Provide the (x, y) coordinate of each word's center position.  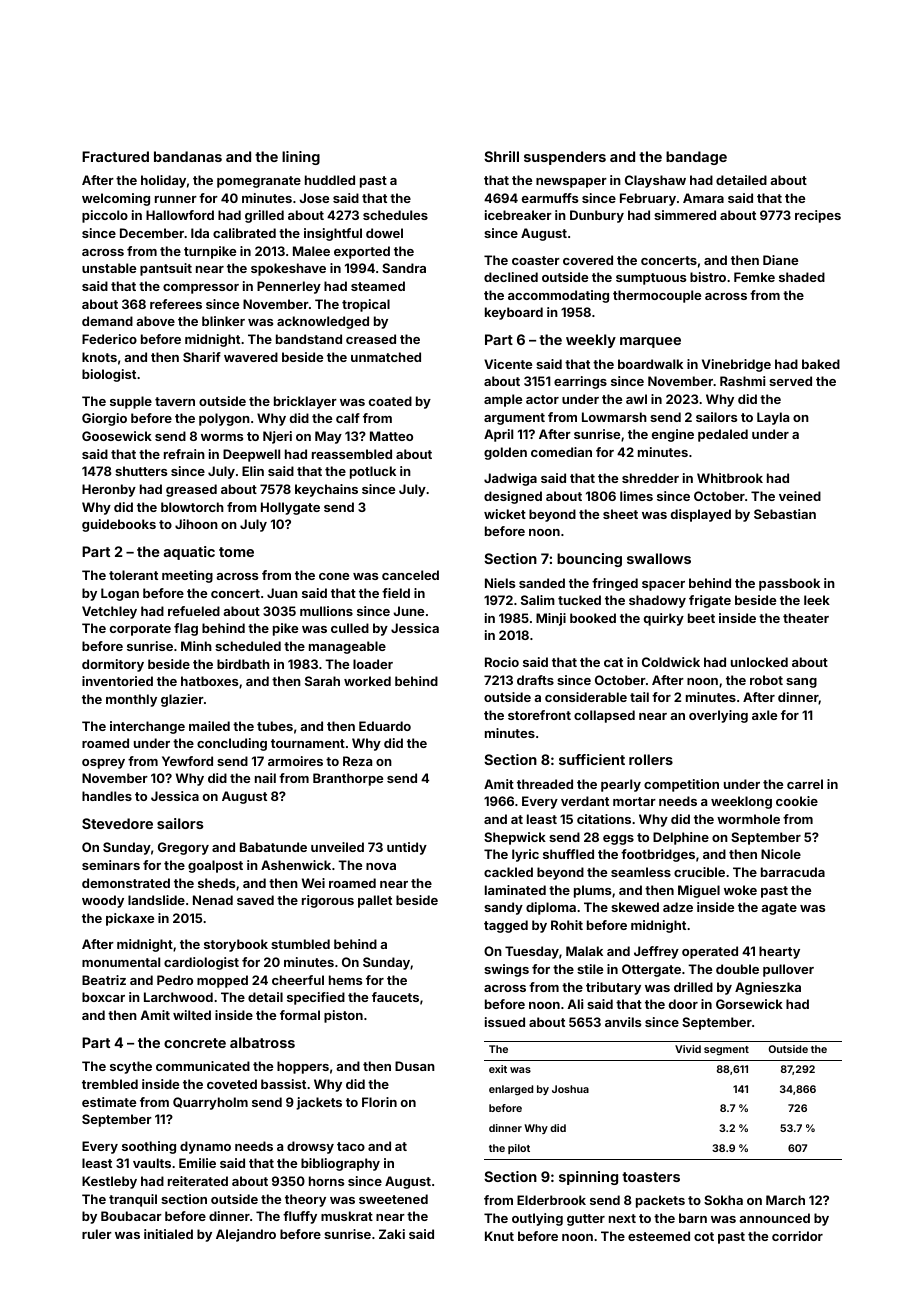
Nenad (213, 900)
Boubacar (131, 1216)
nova (381, 866)
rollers (651, 759)
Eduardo (385, 726)
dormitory (113, 665)
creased (371, 339)
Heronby (109, 490)
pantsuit (166, 269)
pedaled (723, 435)
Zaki (392, 1234)
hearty (779, 952)
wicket (505, 514)
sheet (620, 514)
